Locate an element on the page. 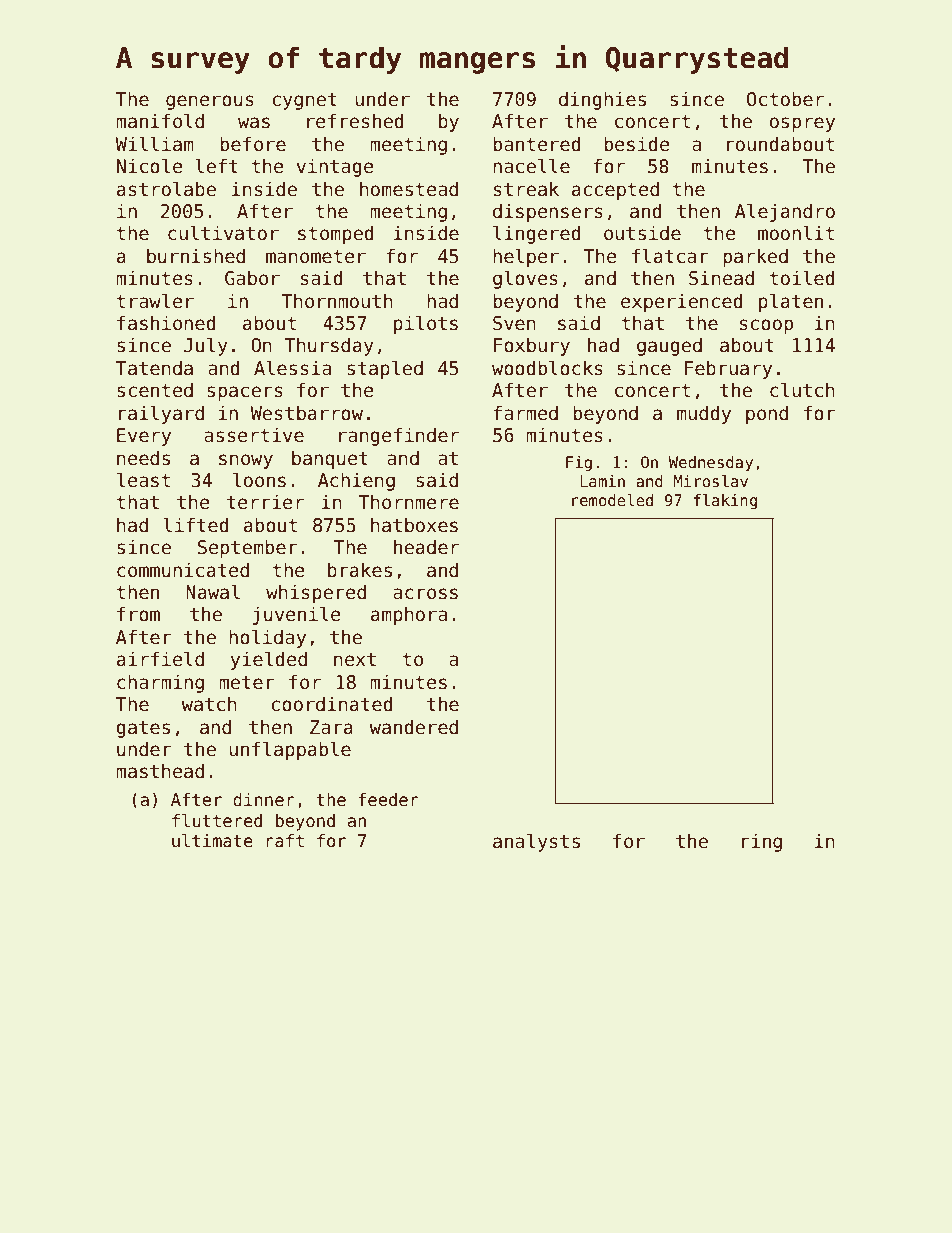  gates is located at coordinates (143, 729).
